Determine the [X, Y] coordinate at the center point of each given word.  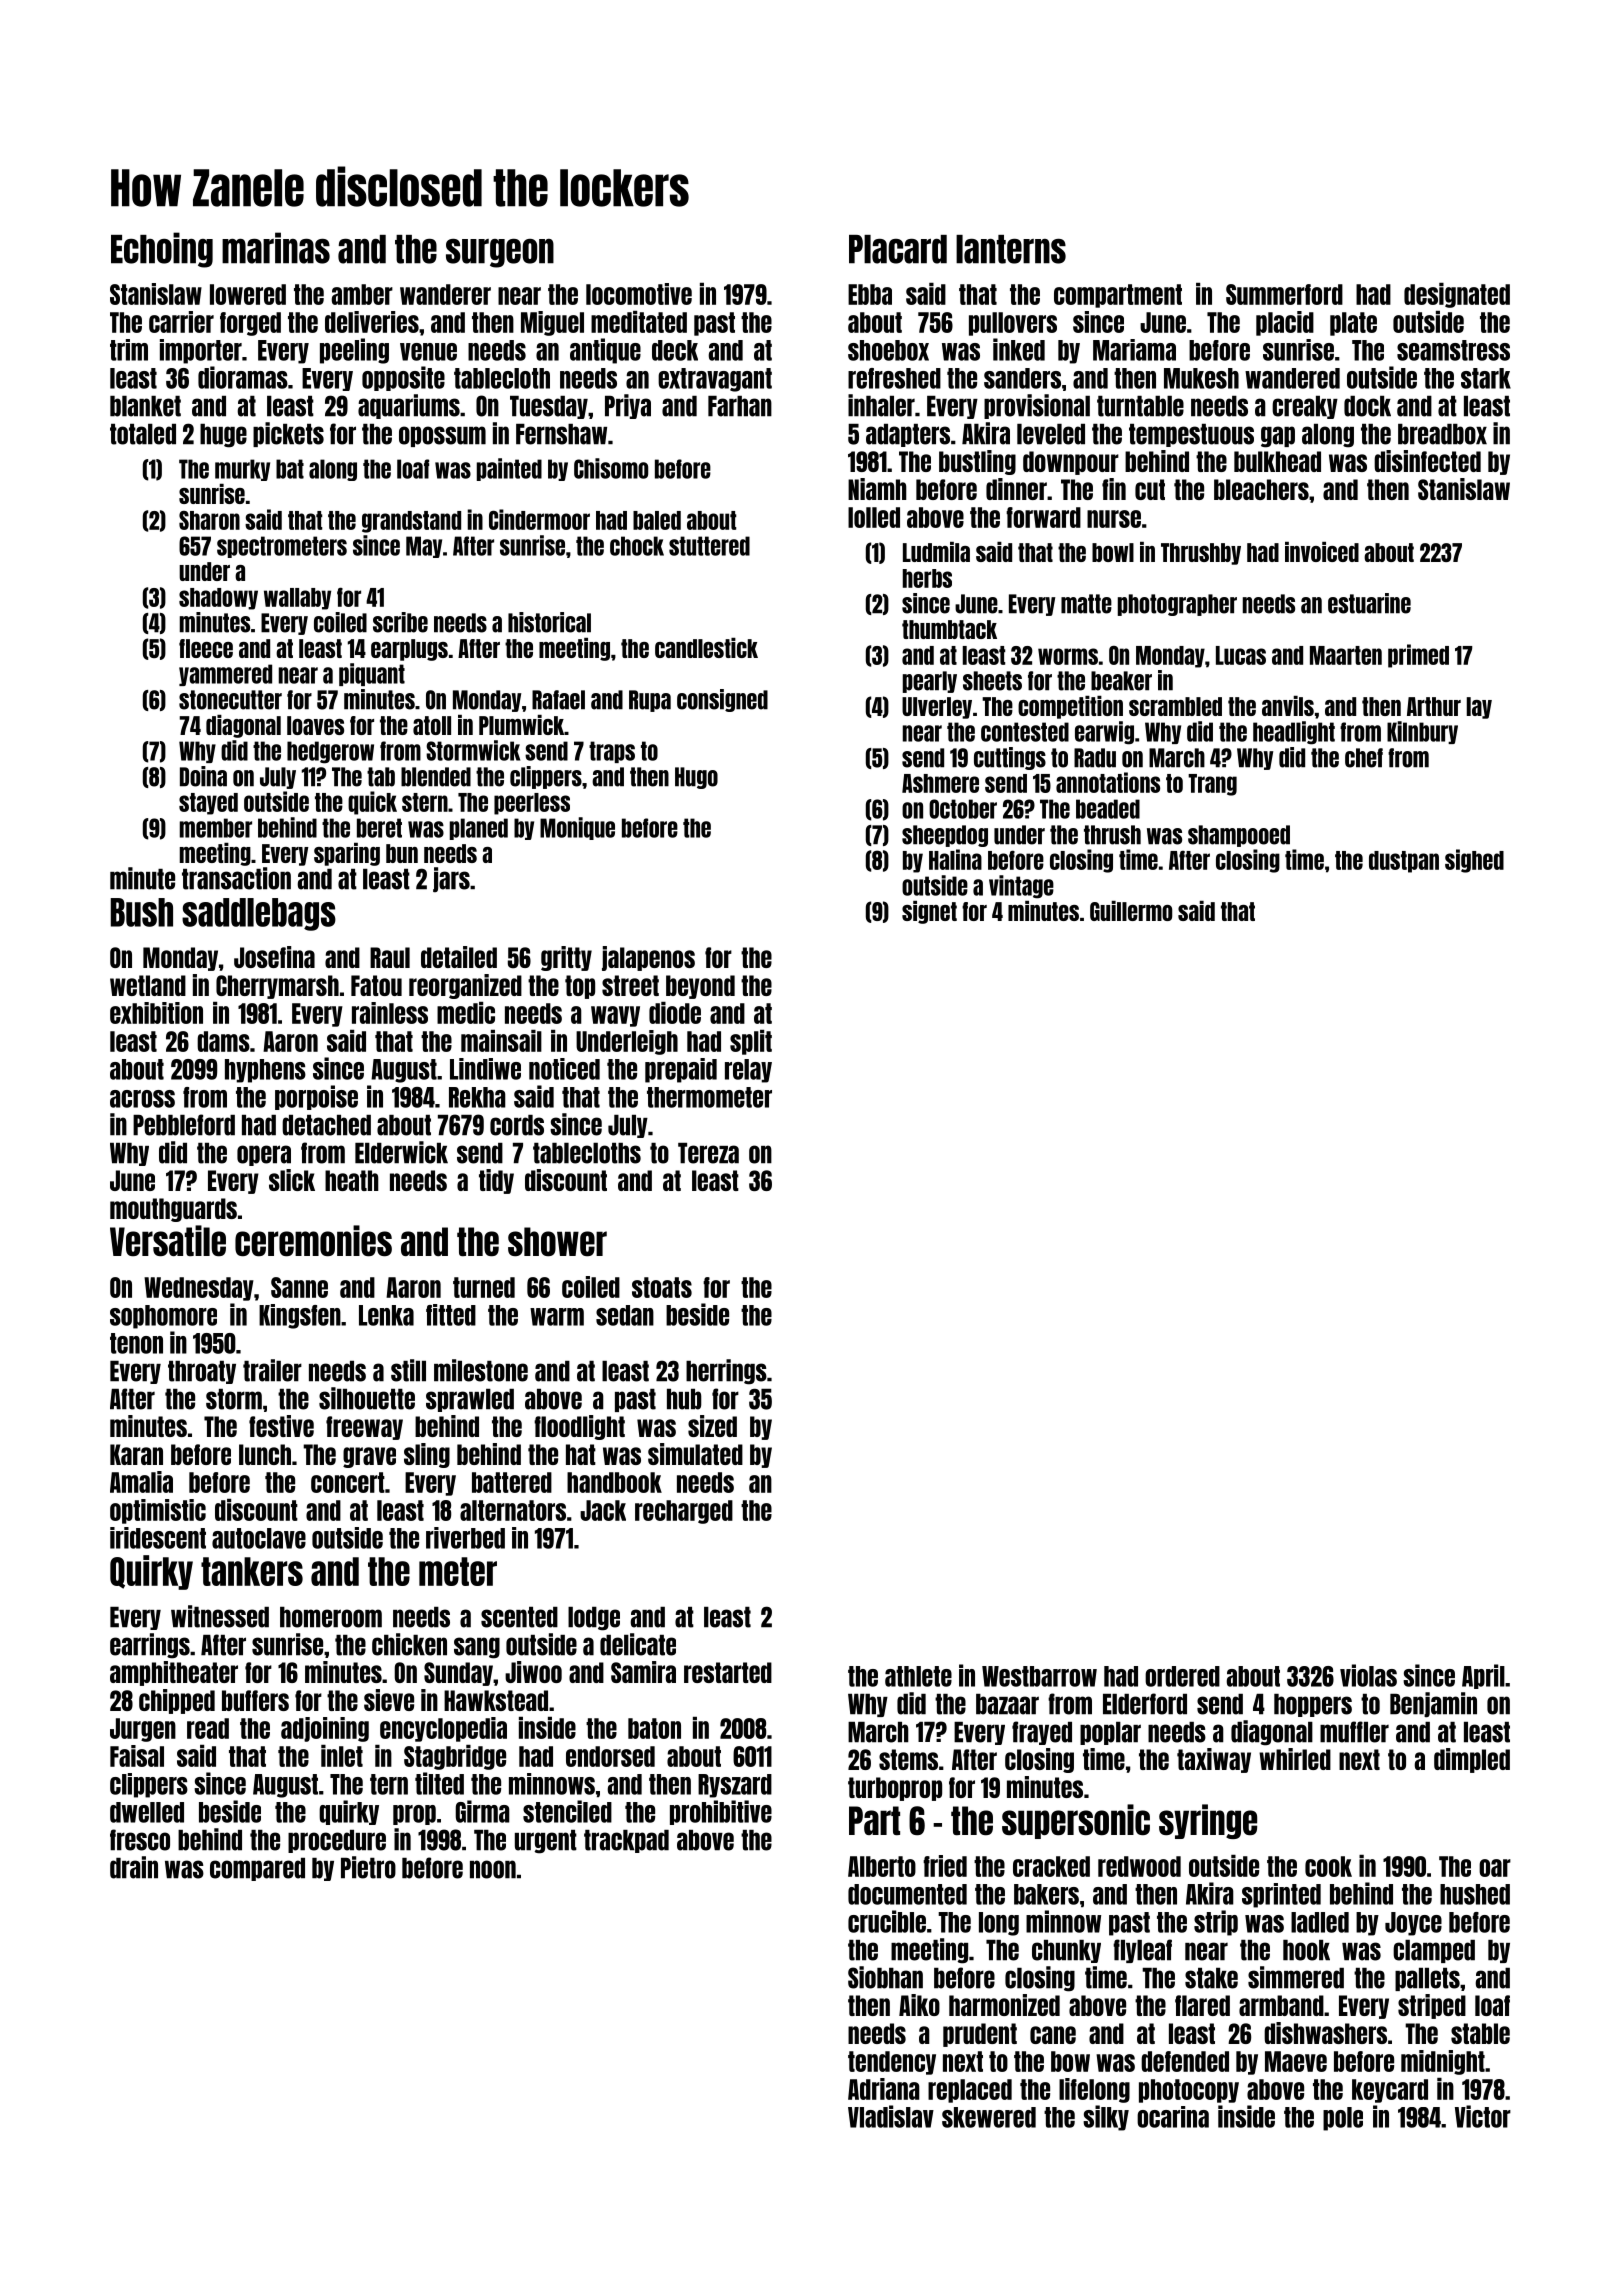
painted [509, 469]
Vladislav [891, 2116]
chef [1364, 758]
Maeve [1296, 2061]
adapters [908, 435]
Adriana [884, 2089]
